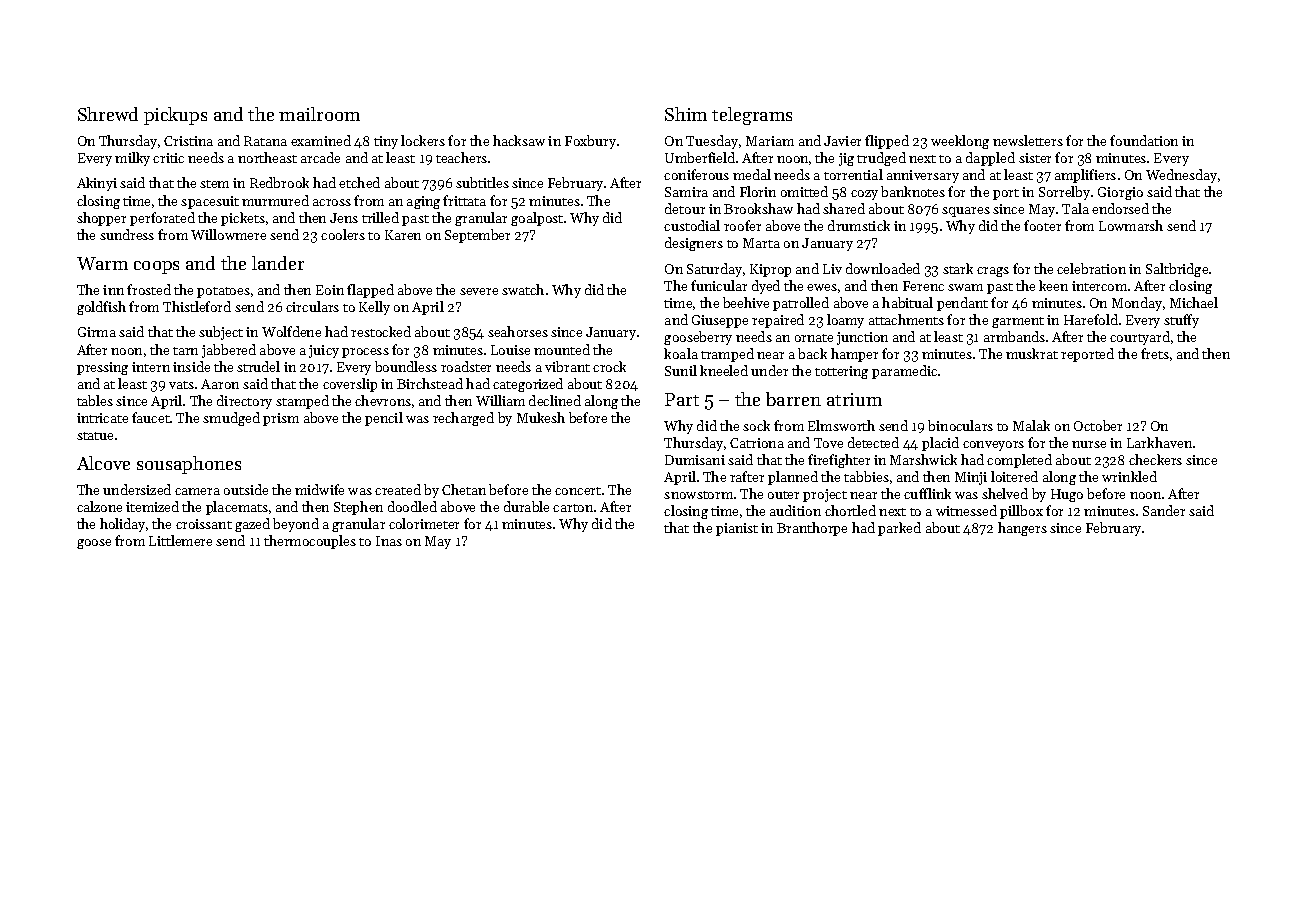  I want to click on drumstick, so click(859, 225).
